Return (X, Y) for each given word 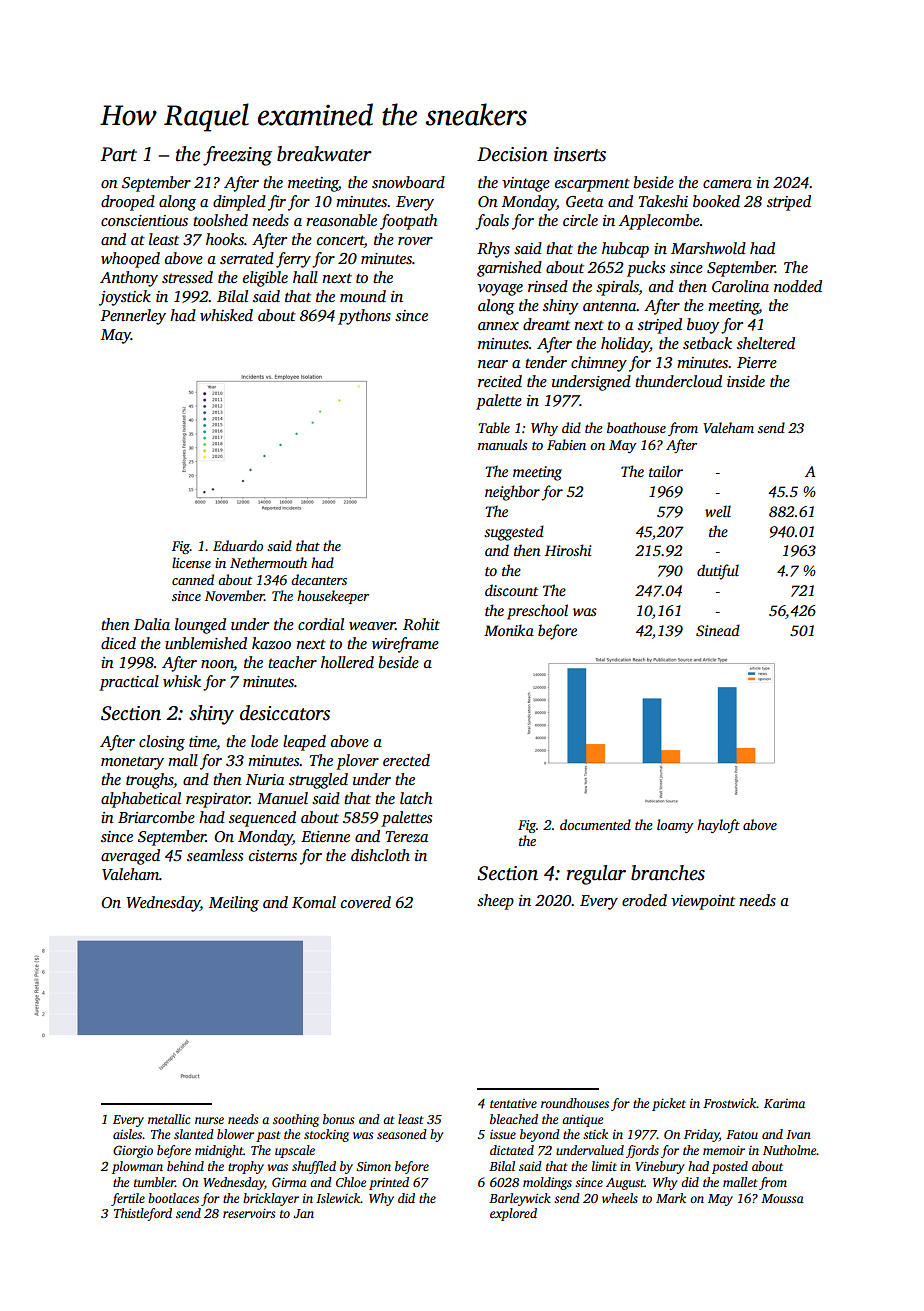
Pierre (757, 362)
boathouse (636, 427)
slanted (194, 1134)
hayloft (718, 826)
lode (264, 741)
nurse (209, 1120)
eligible (265, 279)
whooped (130, 260)
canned (193, 579)
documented (595, 824)
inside (746, 381)
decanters (319, 579)
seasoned (402, 1134)
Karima (784, 1103)
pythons (364, 317)
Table (494, 427)
